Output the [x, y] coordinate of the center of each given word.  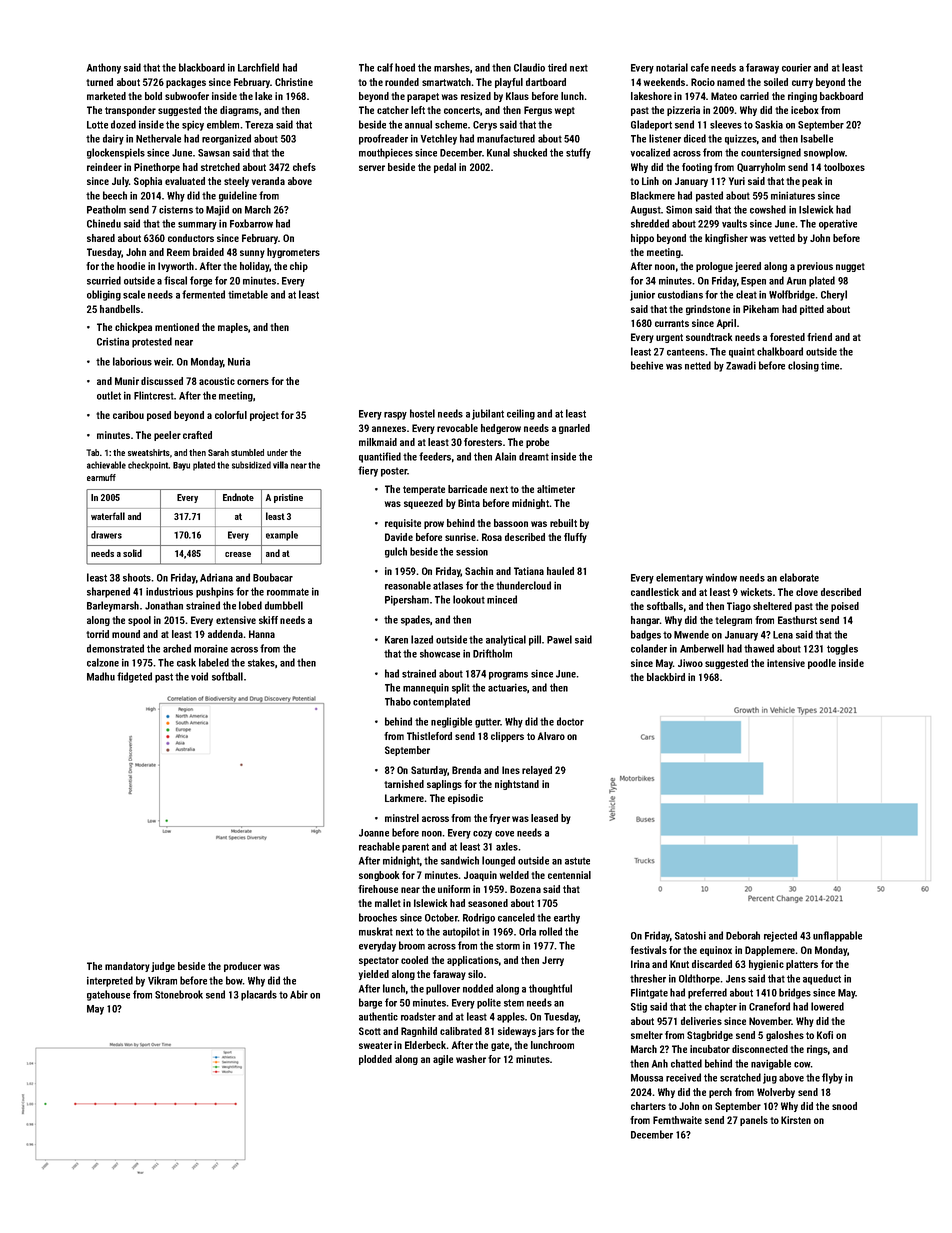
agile [443, 1060]
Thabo [398, 701]
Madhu [101, 676]
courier [796, 67]
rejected [780, 936]
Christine [294, 82]
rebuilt [563, 523]
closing [803, 366]
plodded [375, 1060]
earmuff [101, 477]
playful [509, 83]
